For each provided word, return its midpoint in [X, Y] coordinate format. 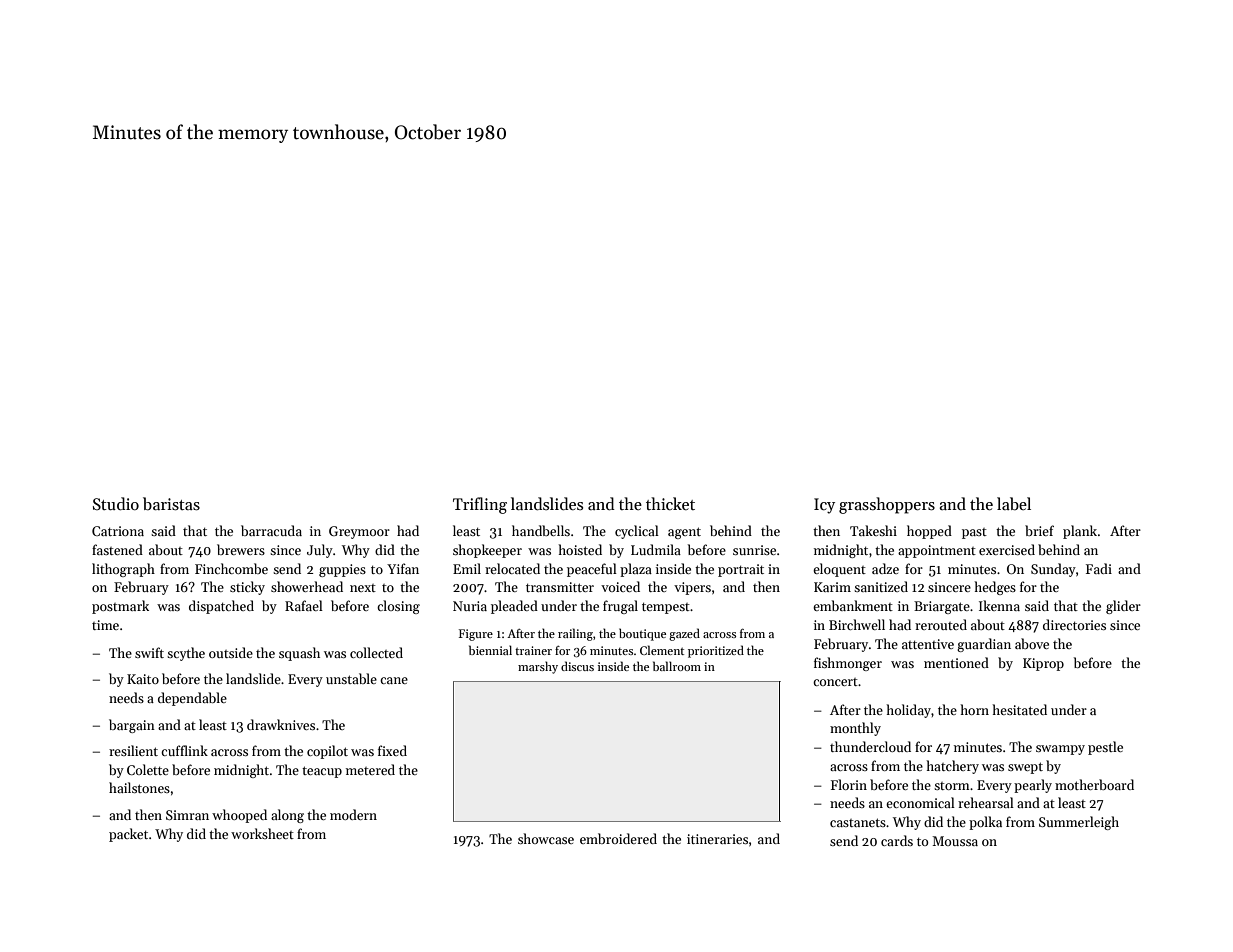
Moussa [955, 841]
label [1014, 503]
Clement [662, 650]
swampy [1060, 750]
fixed [392, 750]
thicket [670, 503]
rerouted [941, 624]
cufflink [184, 750]
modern [353, 814]
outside [231, 652]
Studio [116, 503]
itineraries [717, 839]
